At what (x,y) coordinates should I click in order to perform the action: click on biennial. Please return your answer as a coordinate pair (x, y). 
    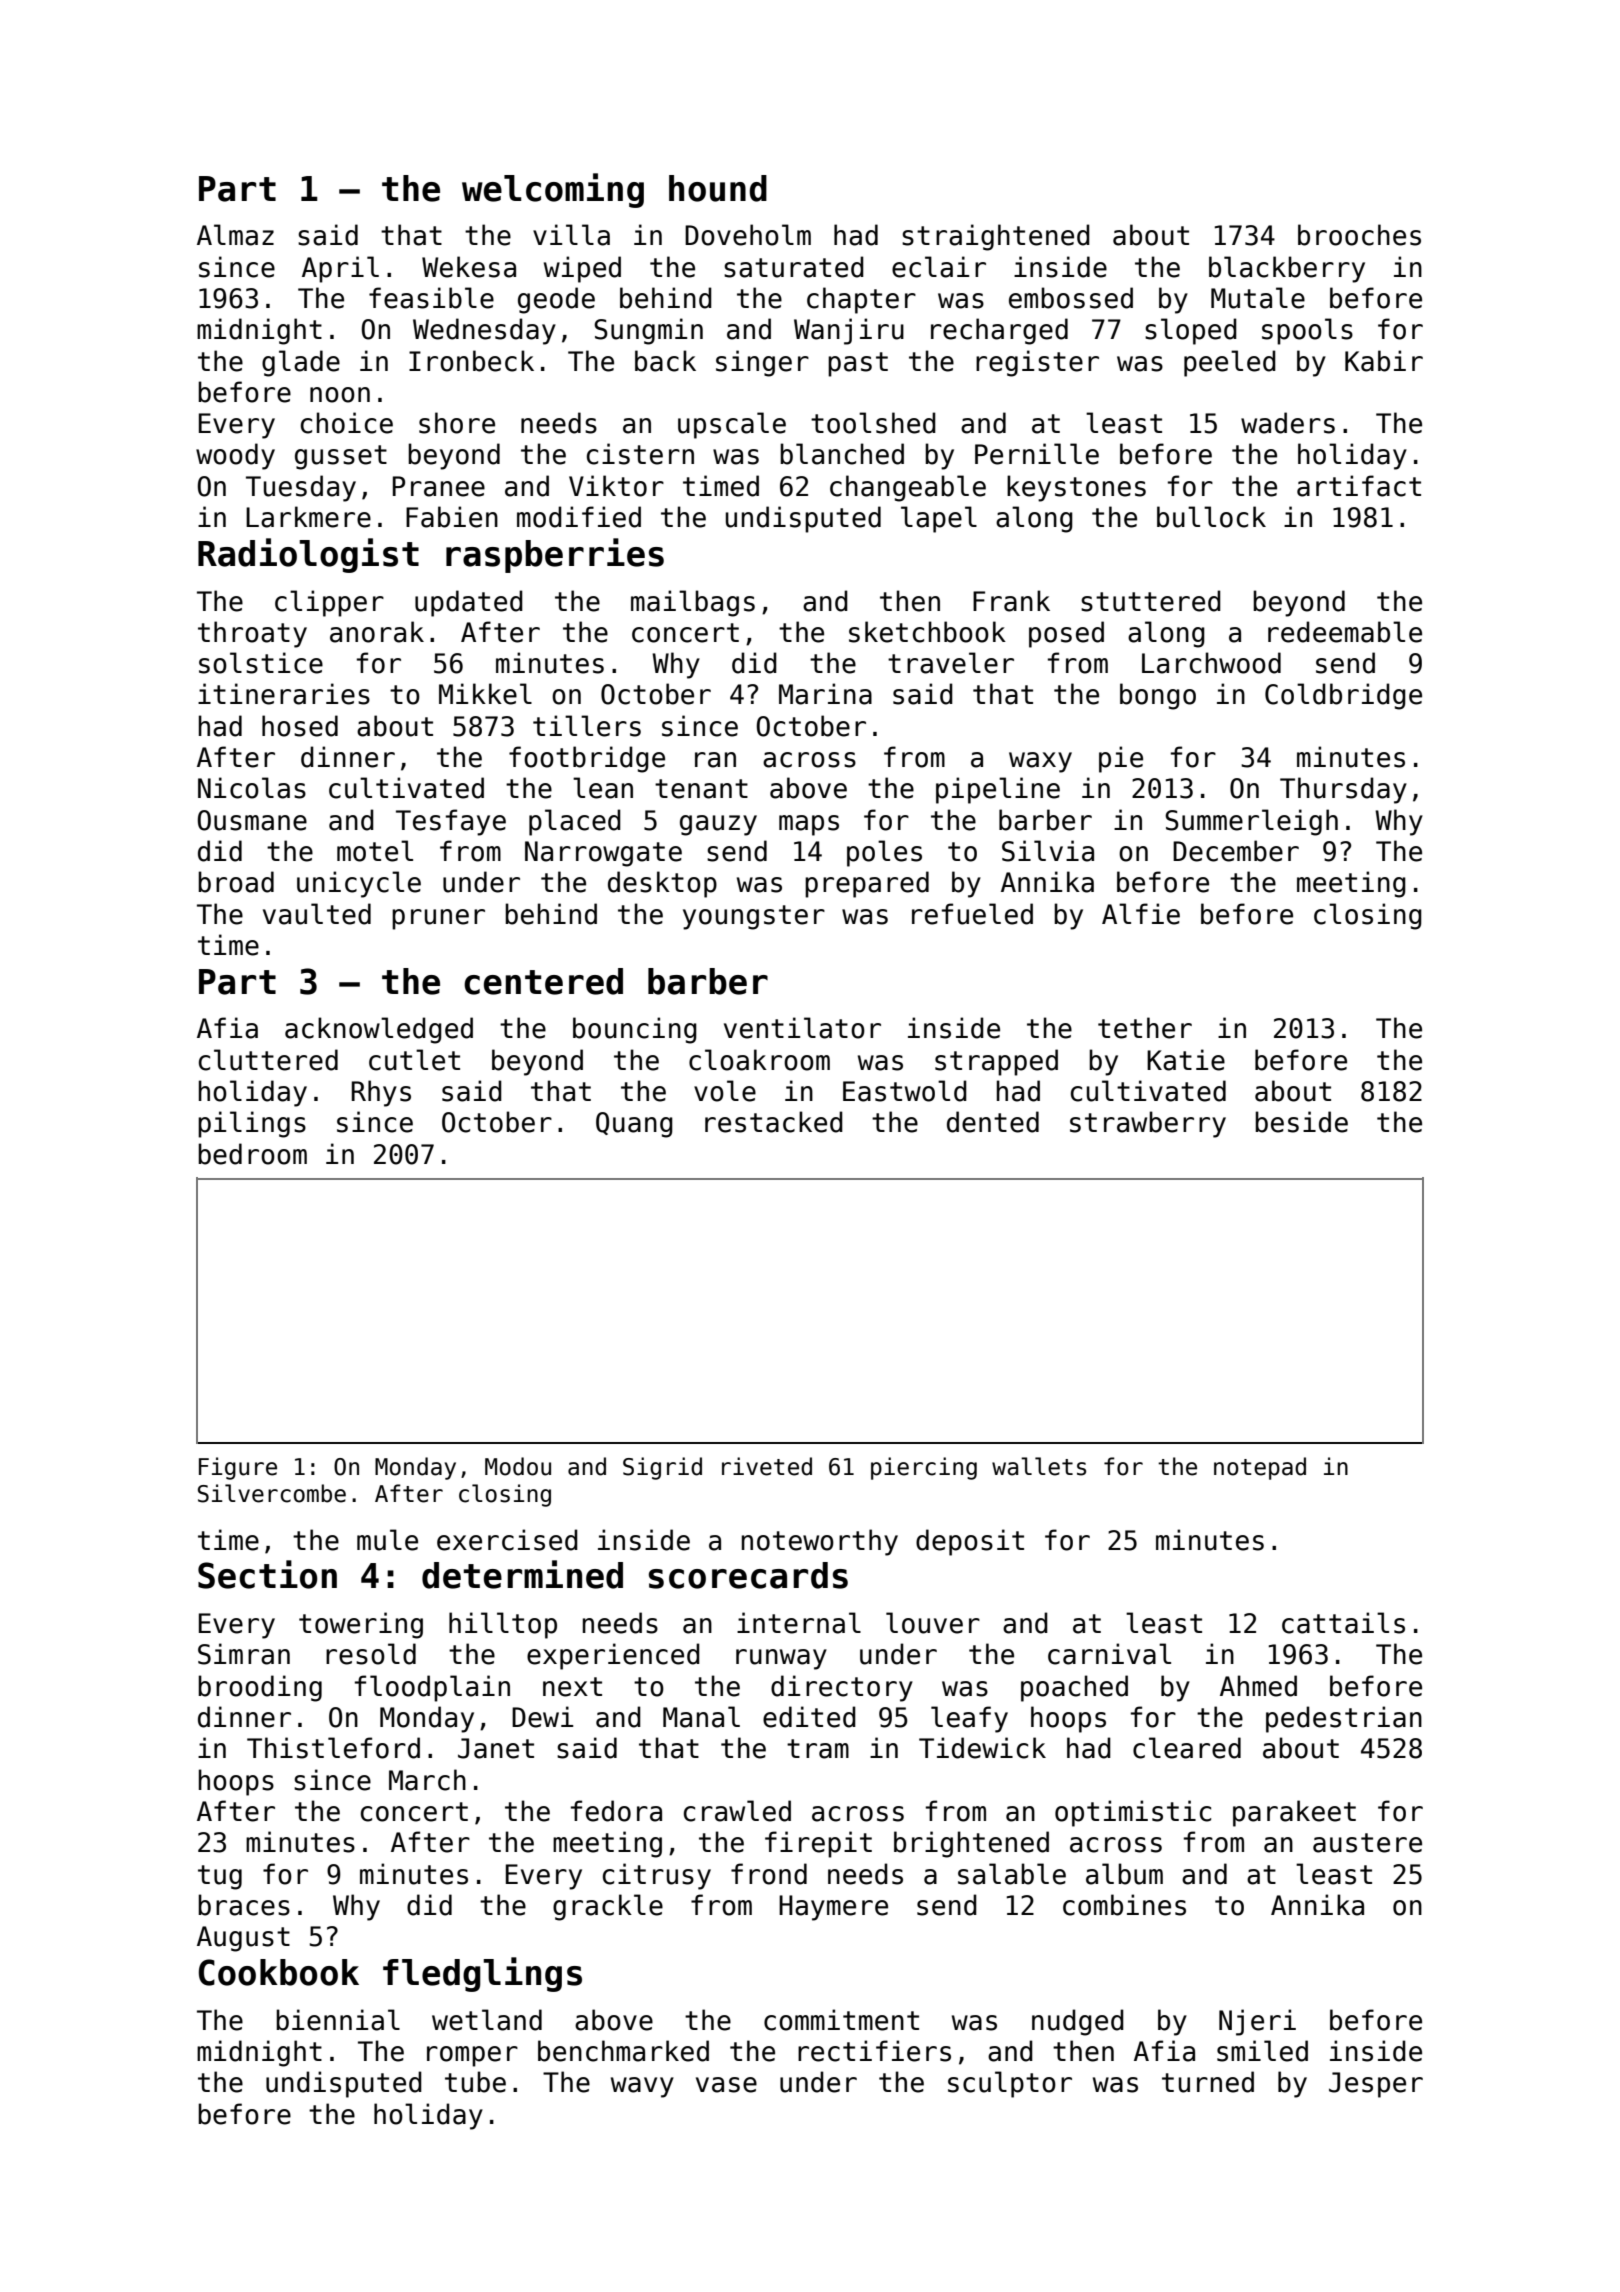
    Looking at the image, I should click on (338, 2020).
